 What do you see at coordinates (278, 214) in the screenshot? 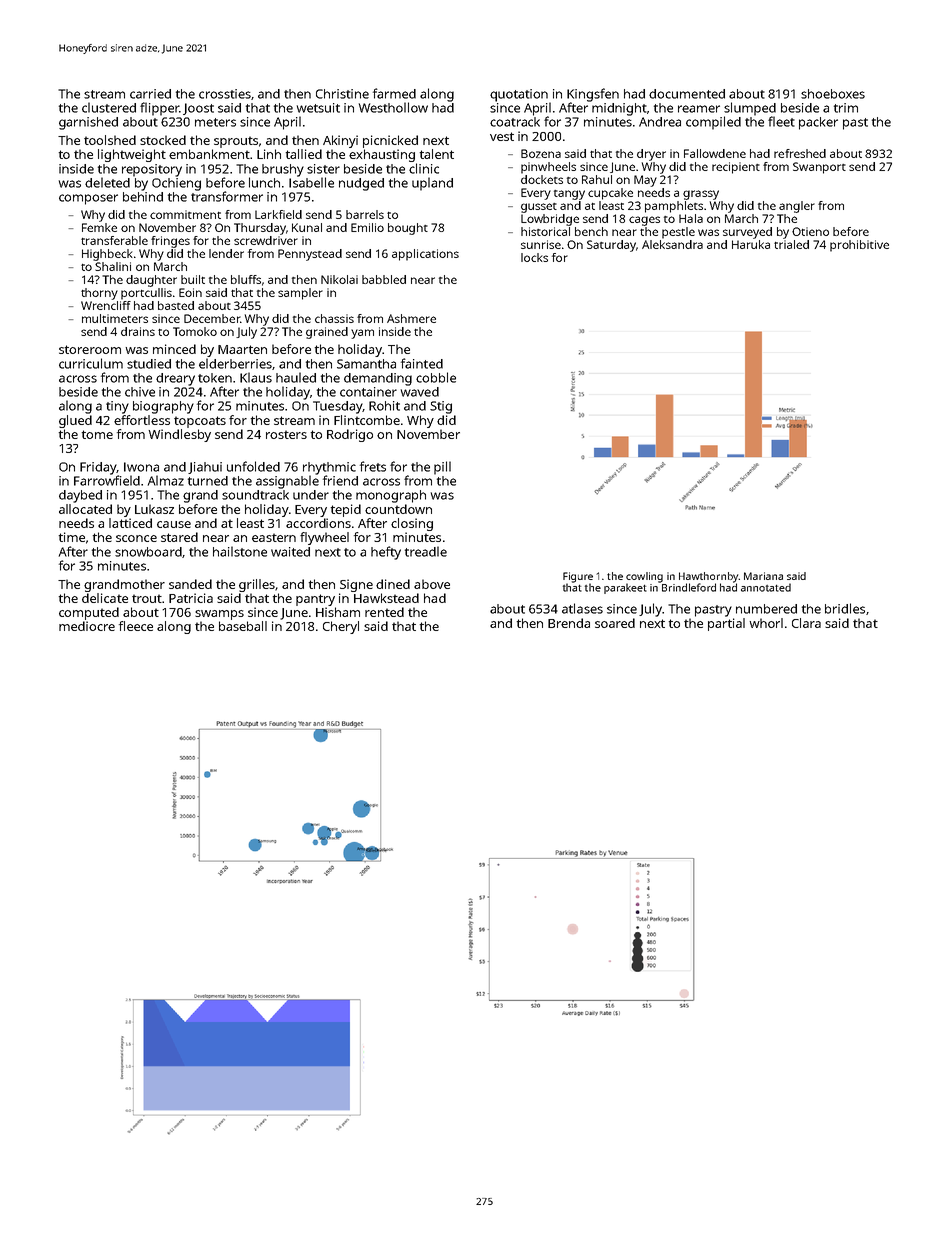
I see `Larkfield` at bounding box center [278, 214].
